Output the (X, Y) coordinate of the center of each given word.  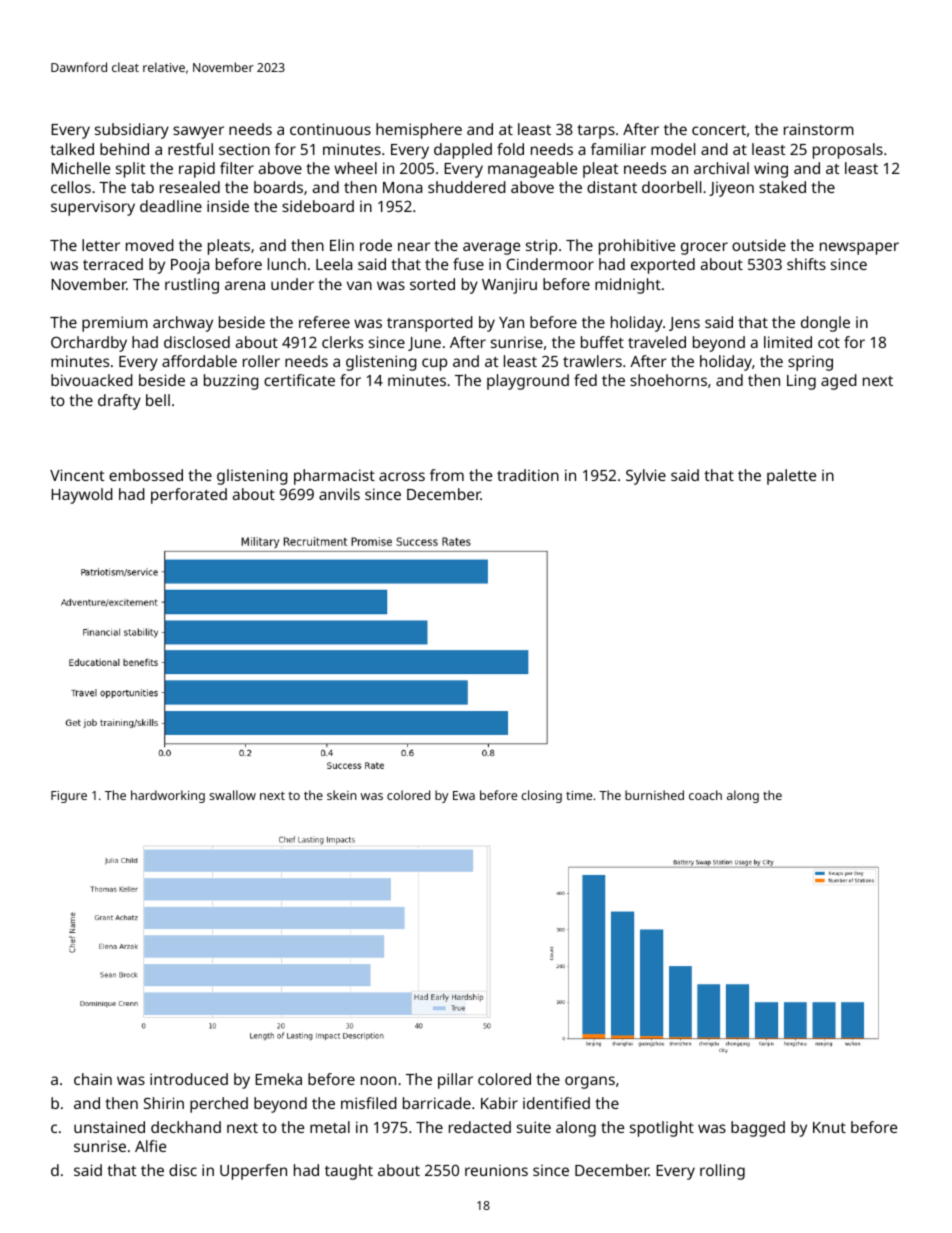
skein (342, 795)
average (491, 248)
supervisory (93, 208)
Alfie (150, 1146)
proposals (848, 151)
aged (839, 382)
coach (705, 795)
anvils (339, 494)
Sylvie (646, 477)
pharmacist (334, 477)
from (447, 475)
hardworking (168, 796)
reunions (496, 1170)
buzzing (231, 382)
